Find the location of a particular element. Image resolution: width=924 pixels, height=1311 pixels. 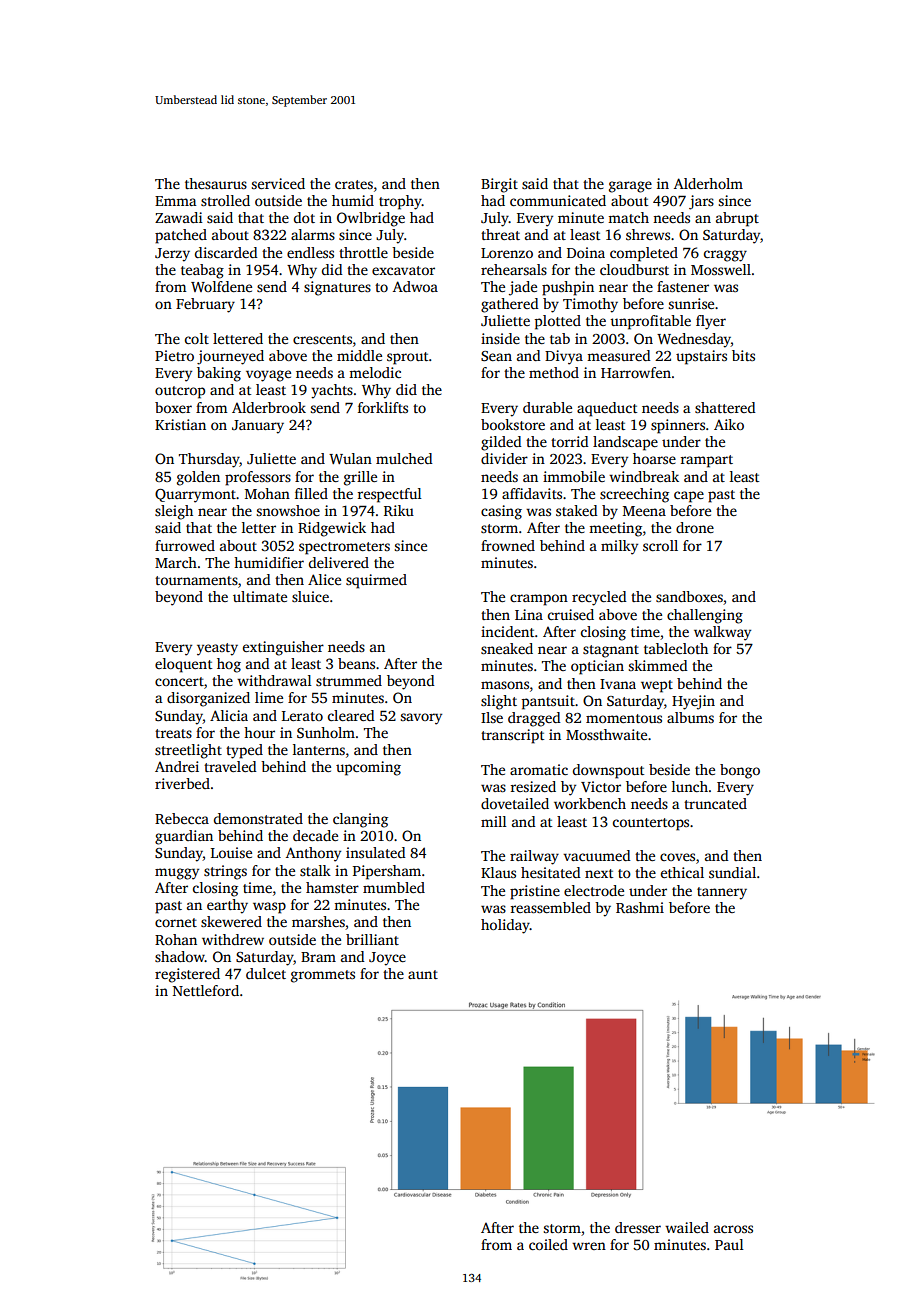

walkway is located at coordinates (722, 633).
